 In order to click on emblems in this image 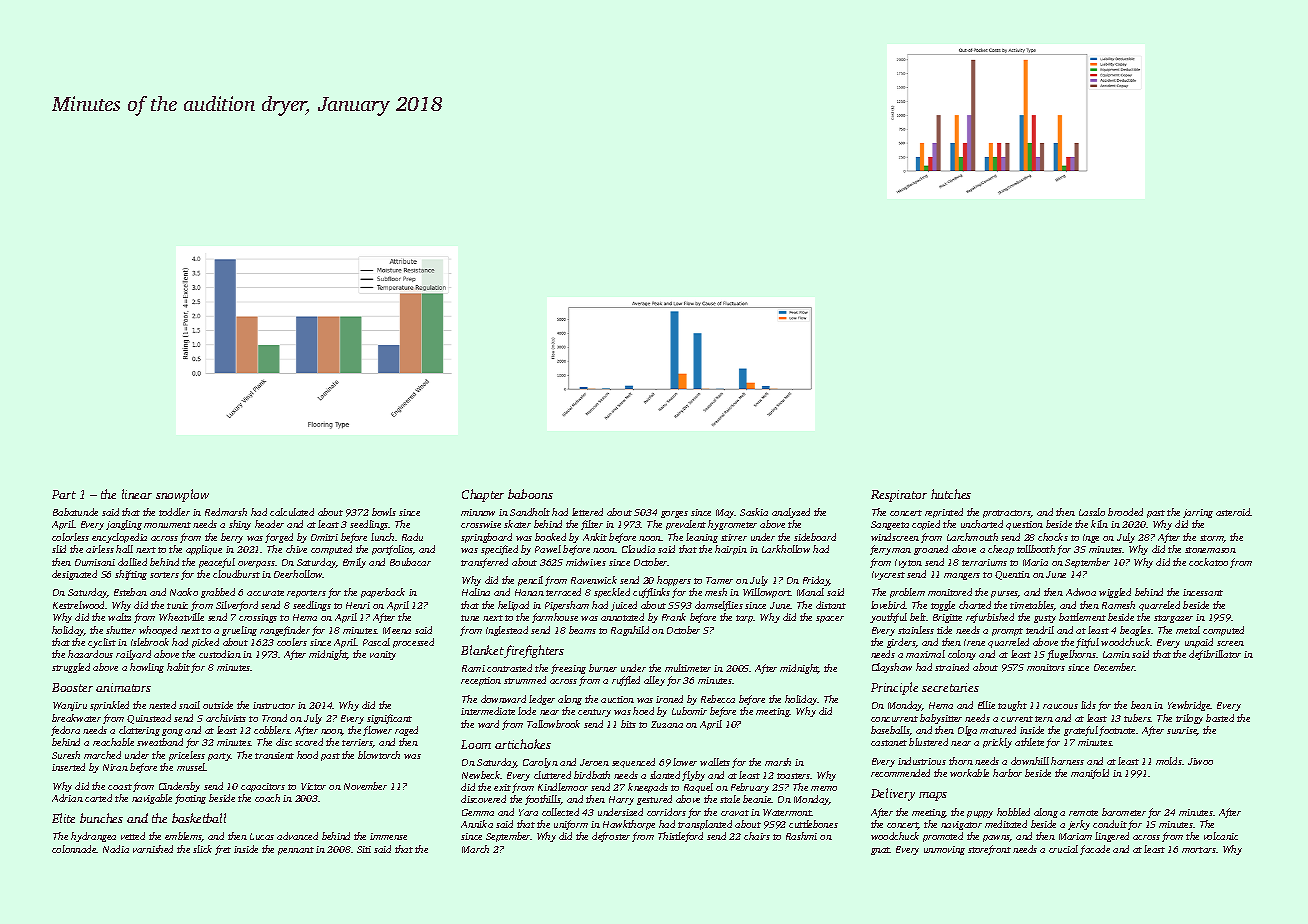, I will do `click(183, 837)`.
